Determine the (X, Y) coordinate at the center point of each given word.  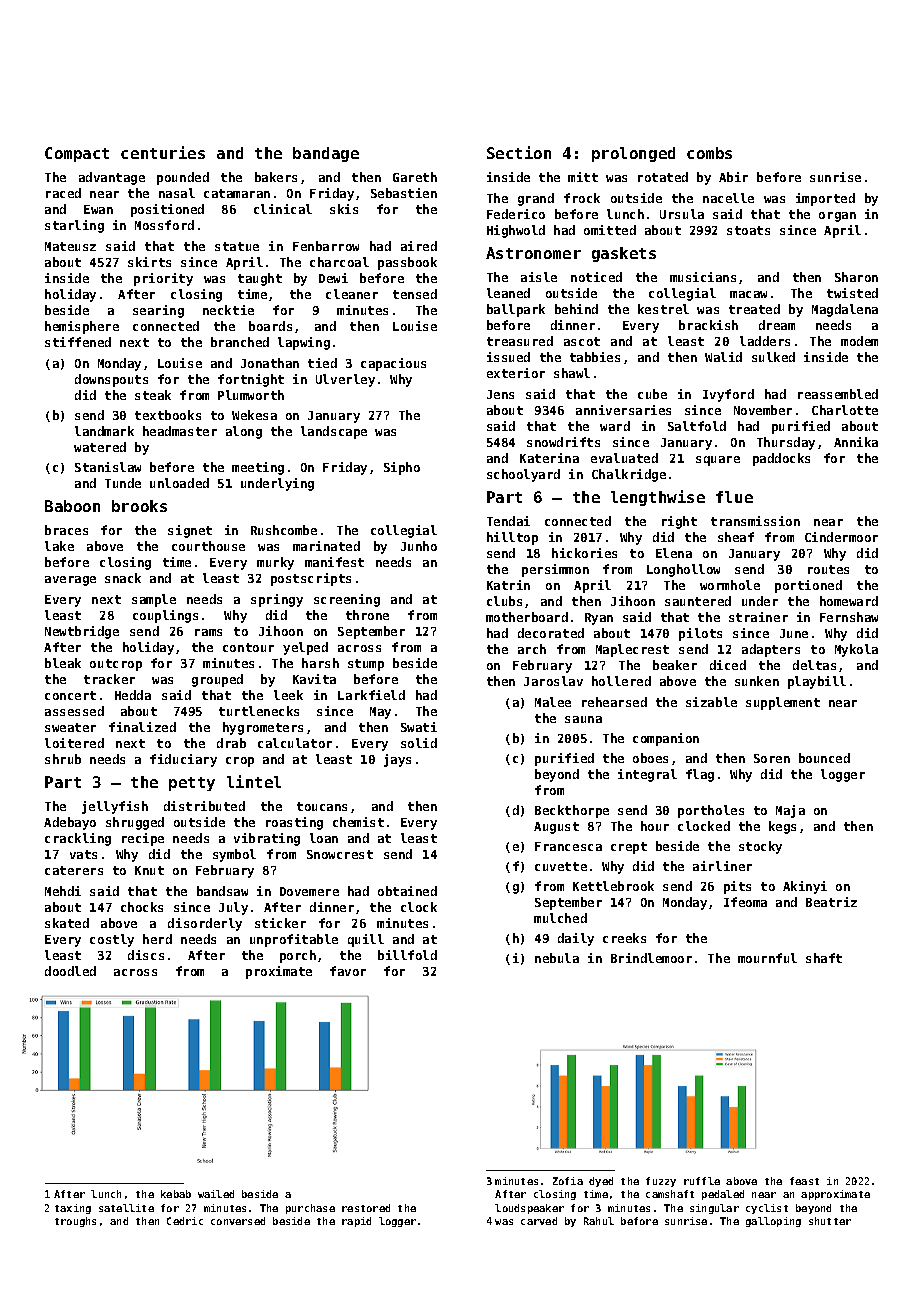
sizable (711, 702)
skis (344, 209)
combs (709, 153)
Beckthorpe (572, 811)
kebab (176, 1194)
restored (366, 1208)
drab (231, 743)
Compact (77, 154)
